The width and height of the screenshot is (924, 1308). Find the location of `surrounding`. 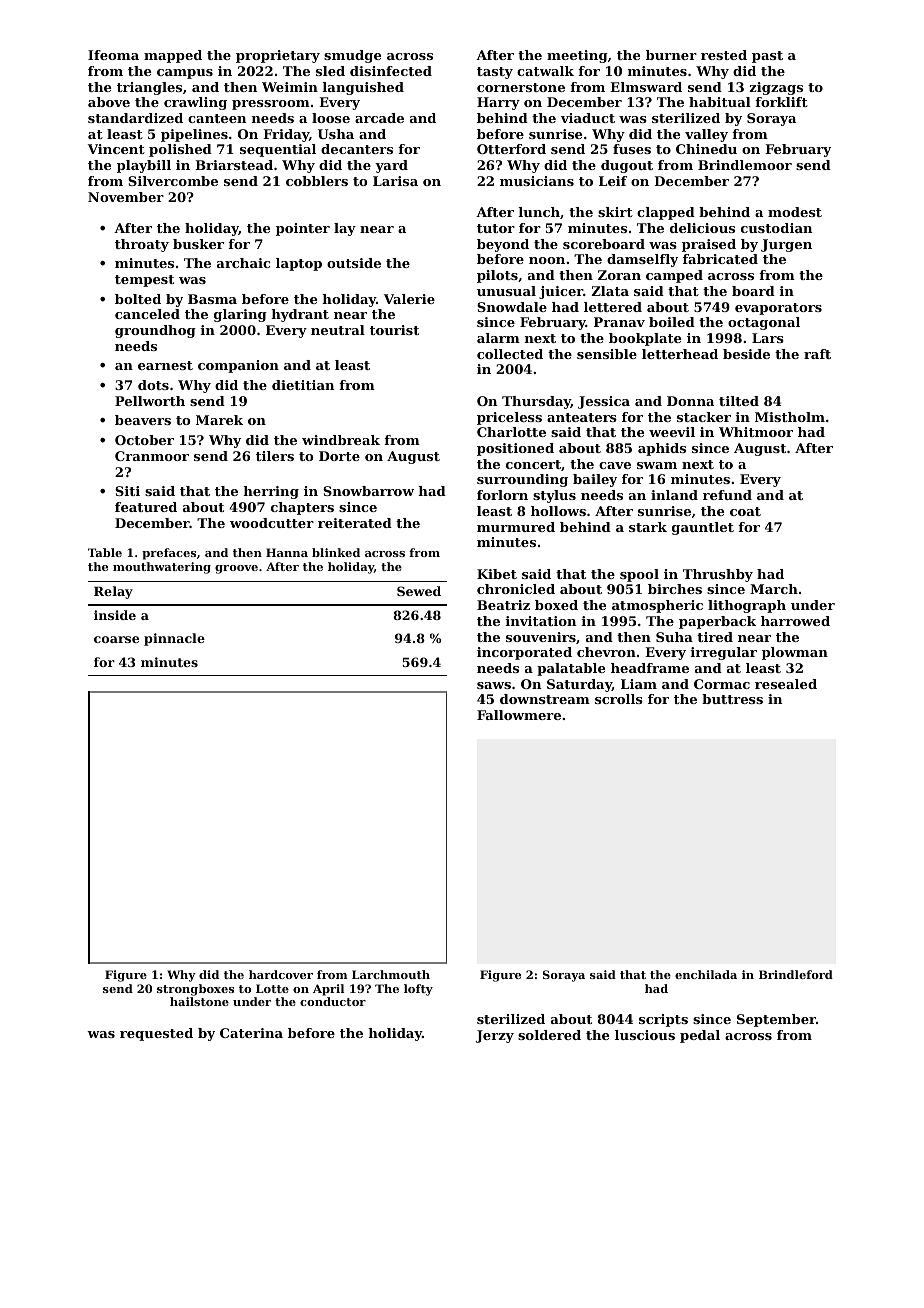

surrounding is located at coordinates (522, 480).
